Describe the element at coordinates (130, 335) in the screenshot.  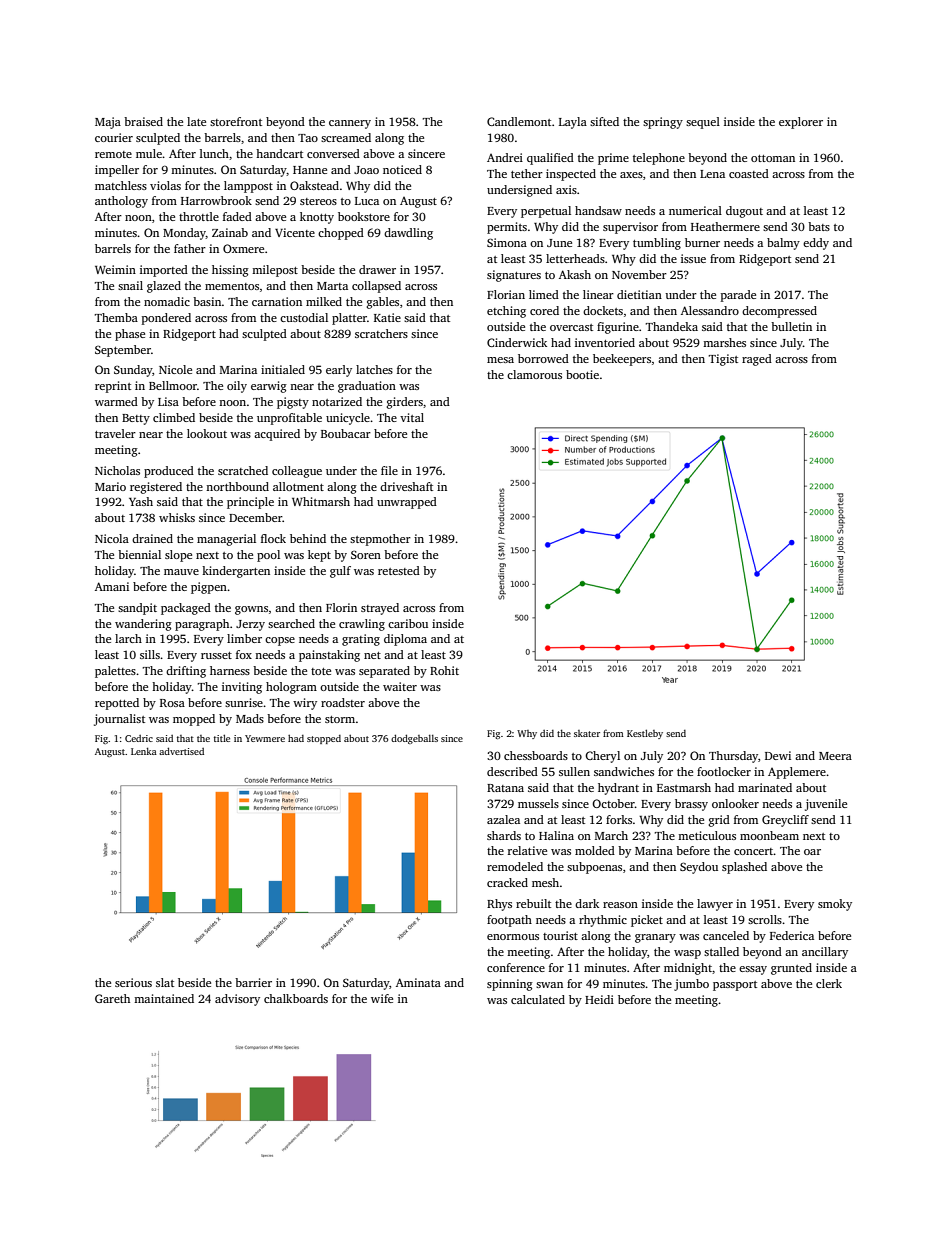
I see `phase` at that location.
